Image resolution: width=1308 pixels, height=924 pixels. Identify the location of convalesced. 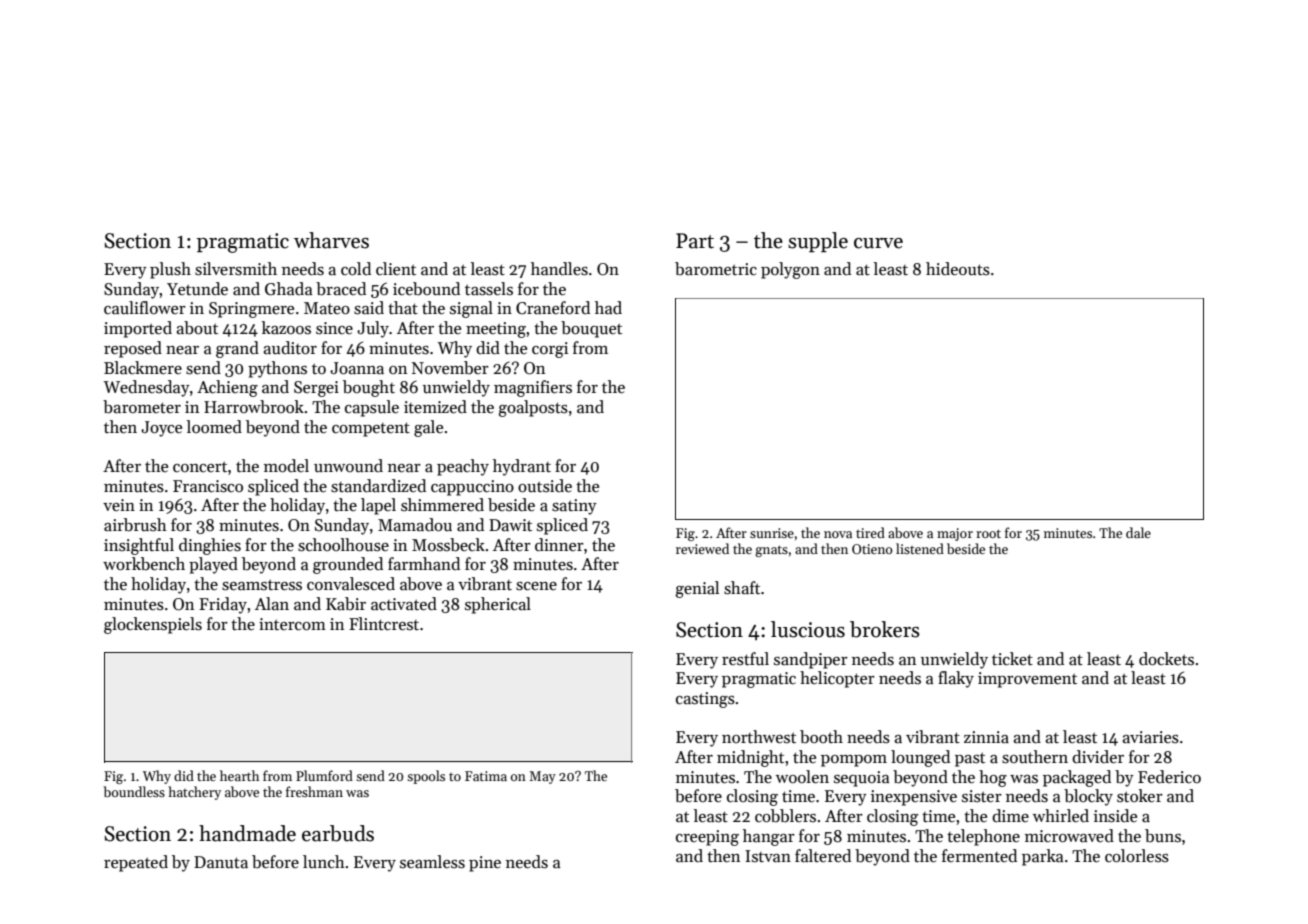
(351, 584).
